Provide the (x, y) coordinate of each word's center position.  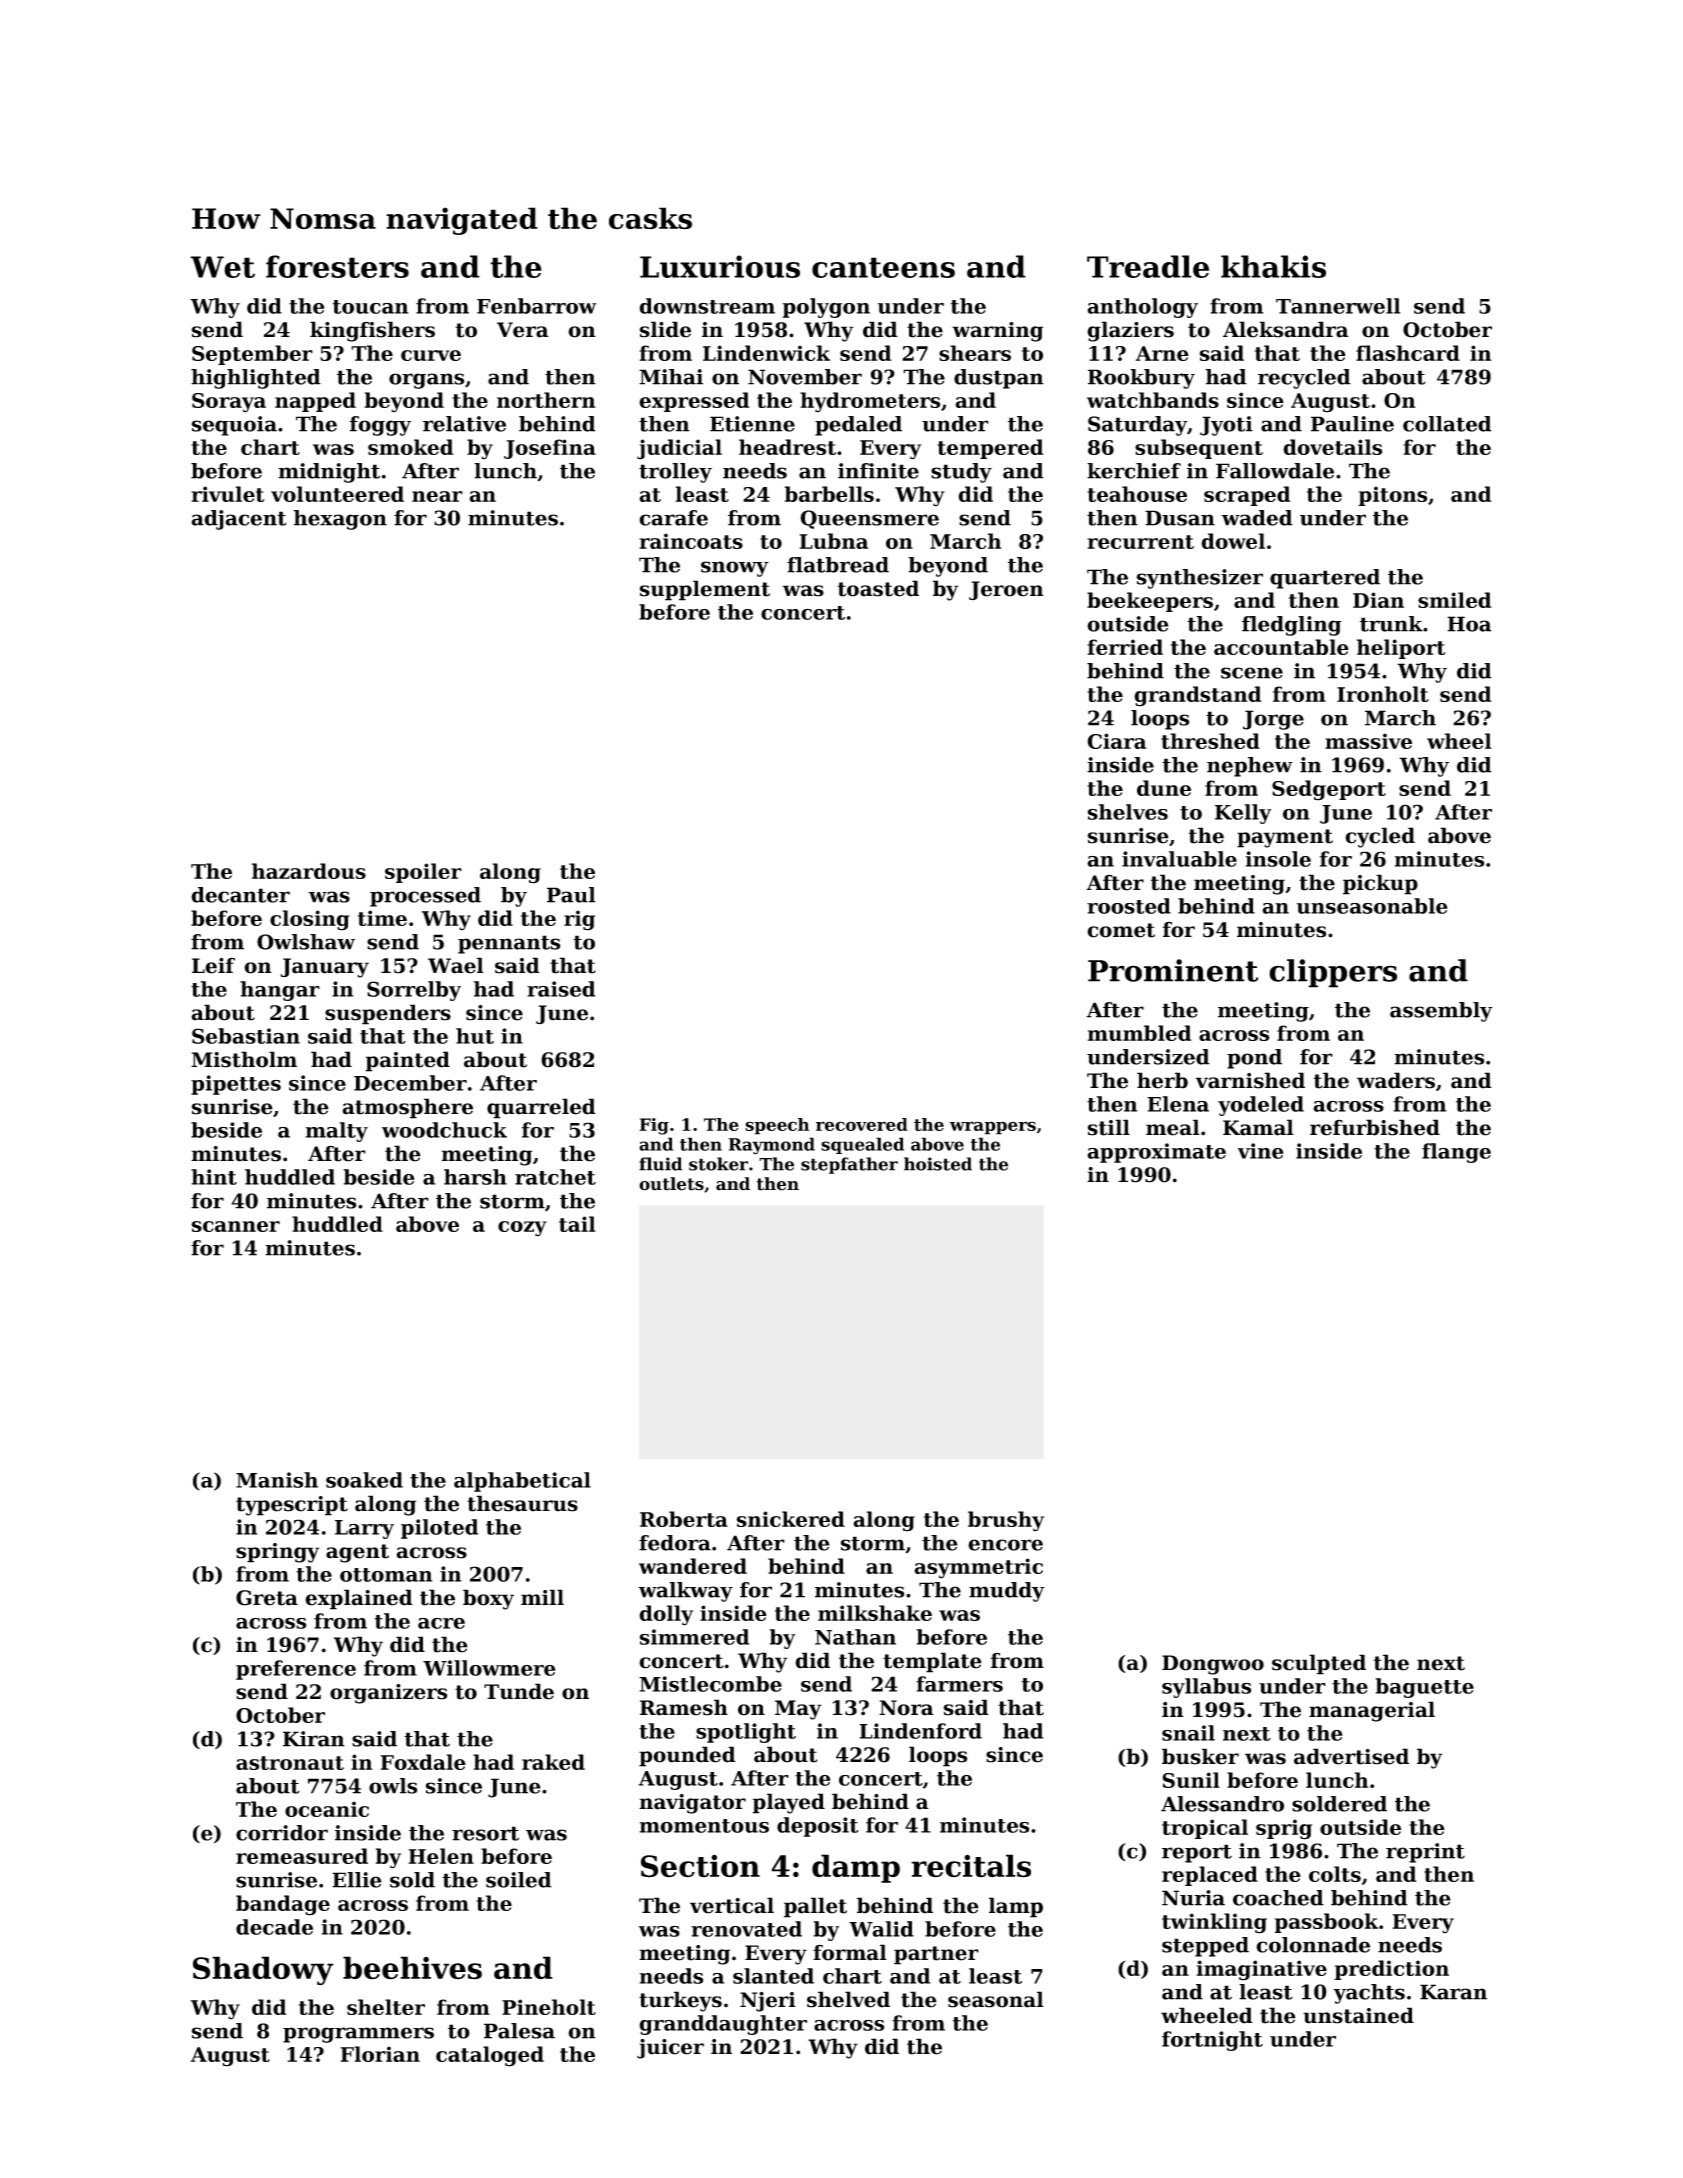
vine (1260, 1151)
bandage (283, 1905)
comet (1121, 930)
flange (1456, 1153)
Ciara (1116, 741)
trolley (675, 473)
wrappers (992, 1128)
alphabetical (522, 1482)
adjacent (239, 520)
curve (431, 355)
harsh (475, 1177)
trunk (1391, 624)
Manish (277, 1480)
